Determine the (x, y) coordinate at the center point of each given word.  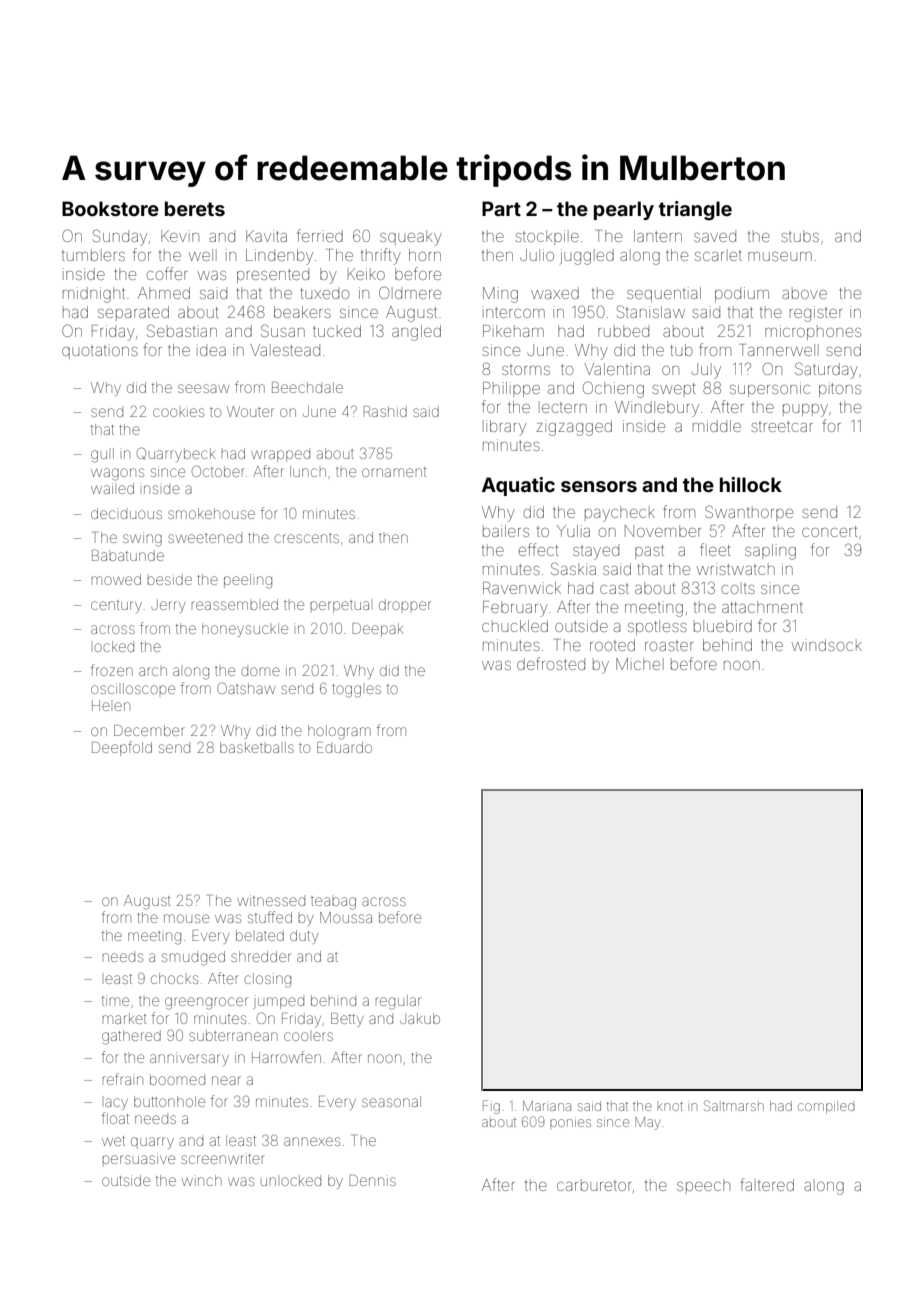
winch (202, 1180)
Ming (500, 295)
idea (211, 350)
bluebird (723, 626)
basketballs (257, 747)
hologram (339, 732)
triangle (695, 211)
